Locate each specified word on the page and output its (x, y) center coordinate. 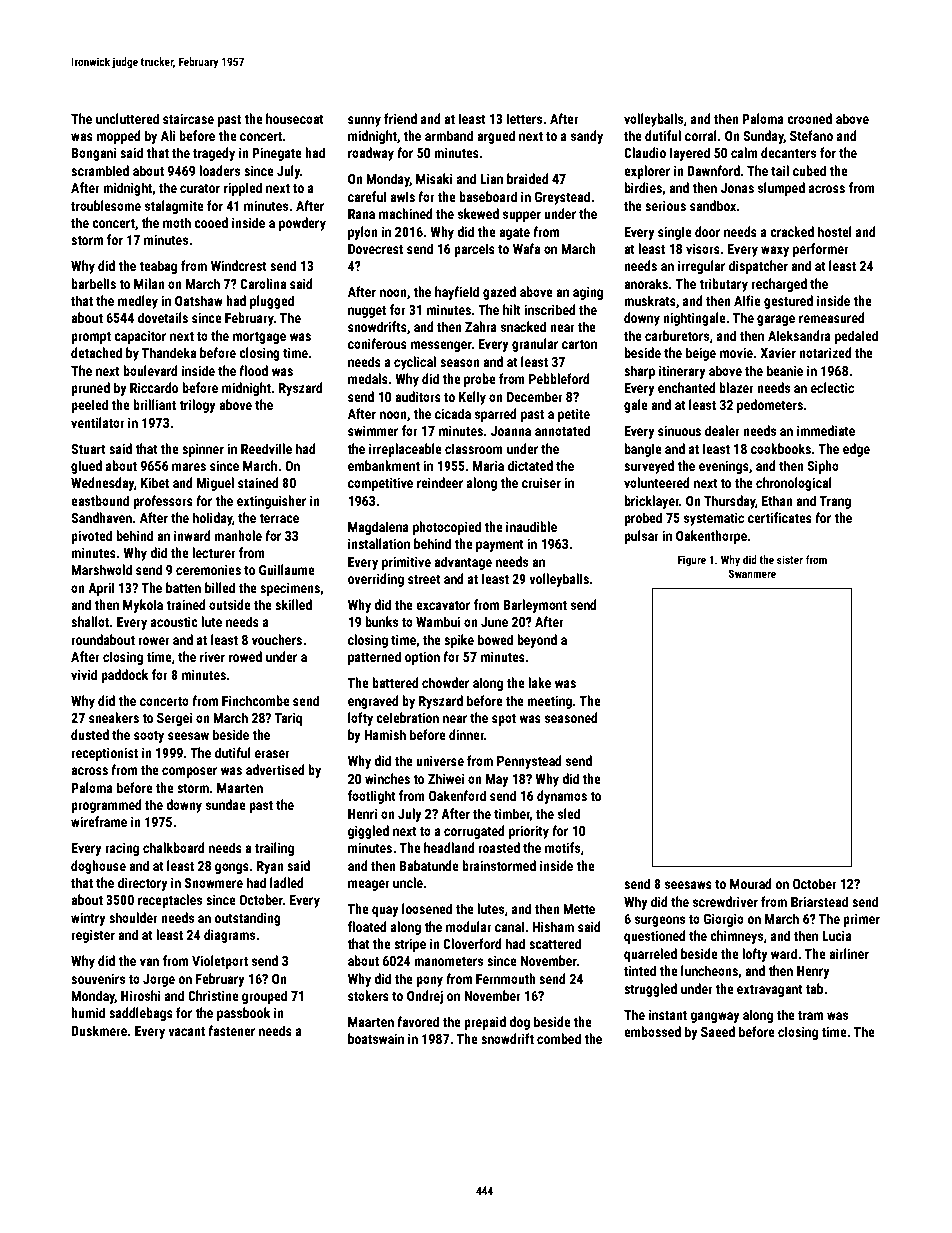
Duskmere (99, 1030)
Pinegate (277, 154)
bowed (495, 639)
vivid (84, 674)
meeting (549, 702)
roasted (499, 847)
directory (143, 884)
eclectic (832, 387)
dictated (530, 465)
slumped (781, 189)
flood (253, 370)
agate (514, 234)
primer (861, 920)
